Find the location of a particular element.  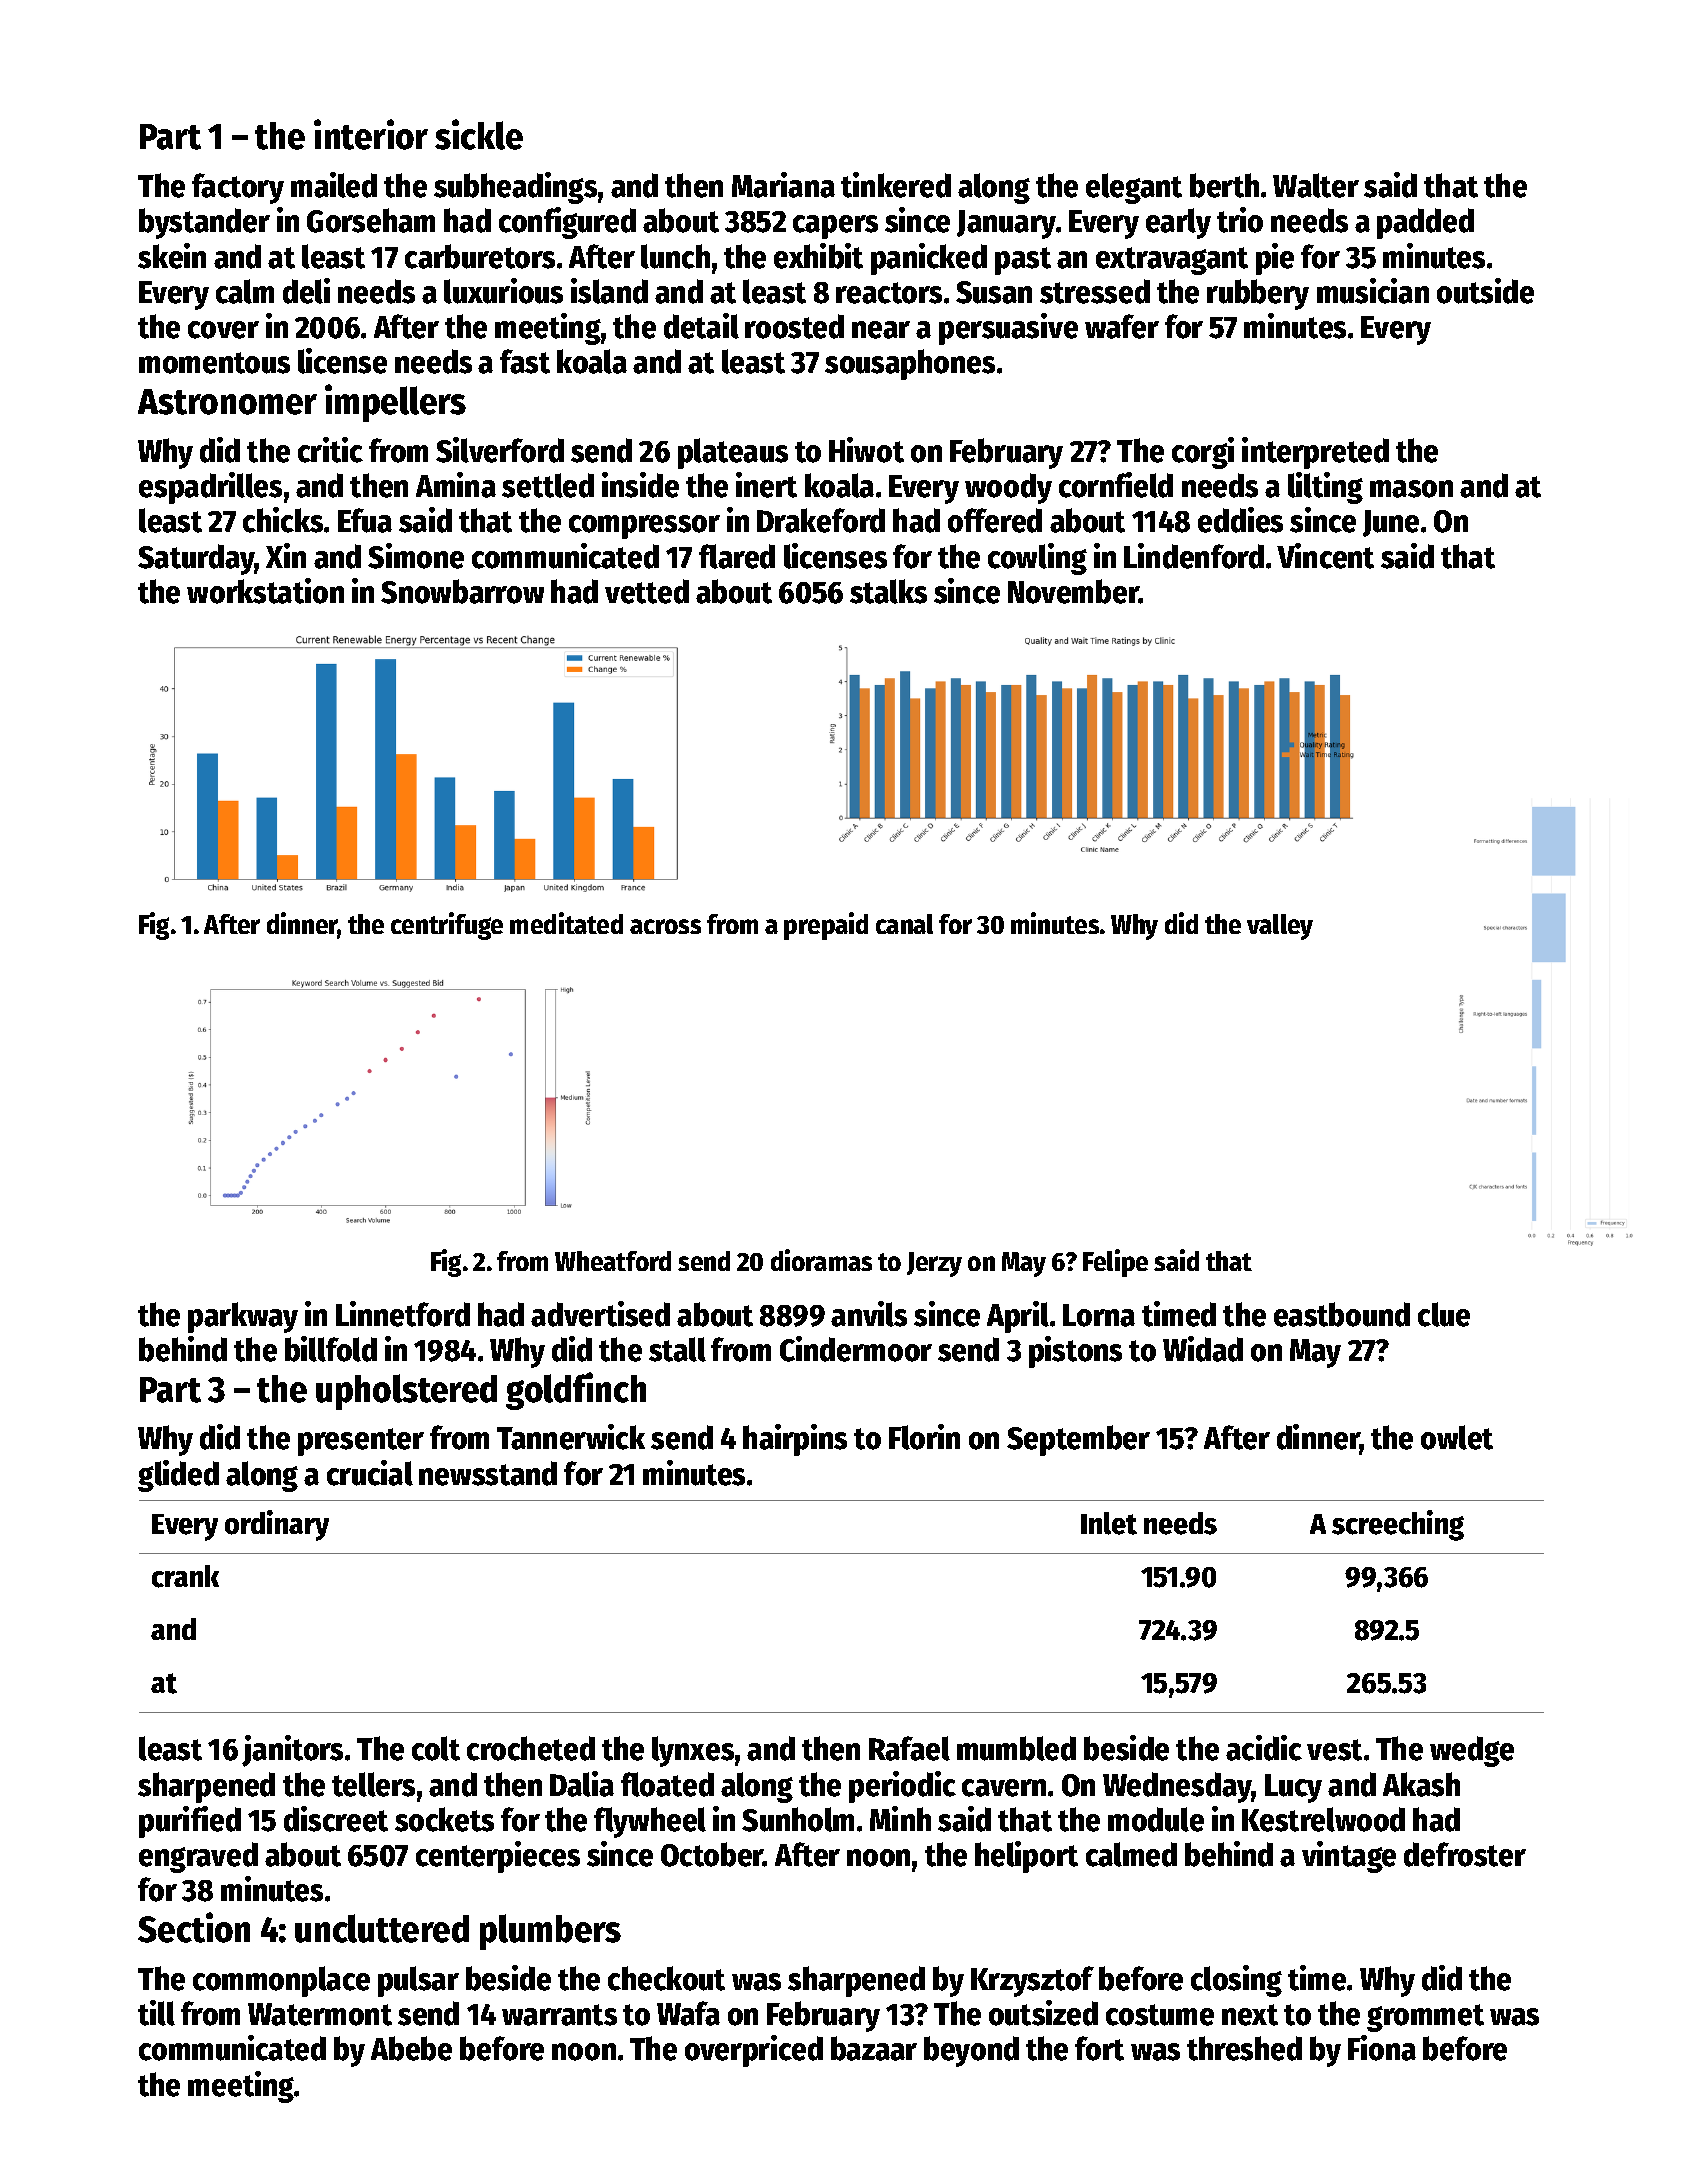

lunch is located at coordinates (675, 256).
